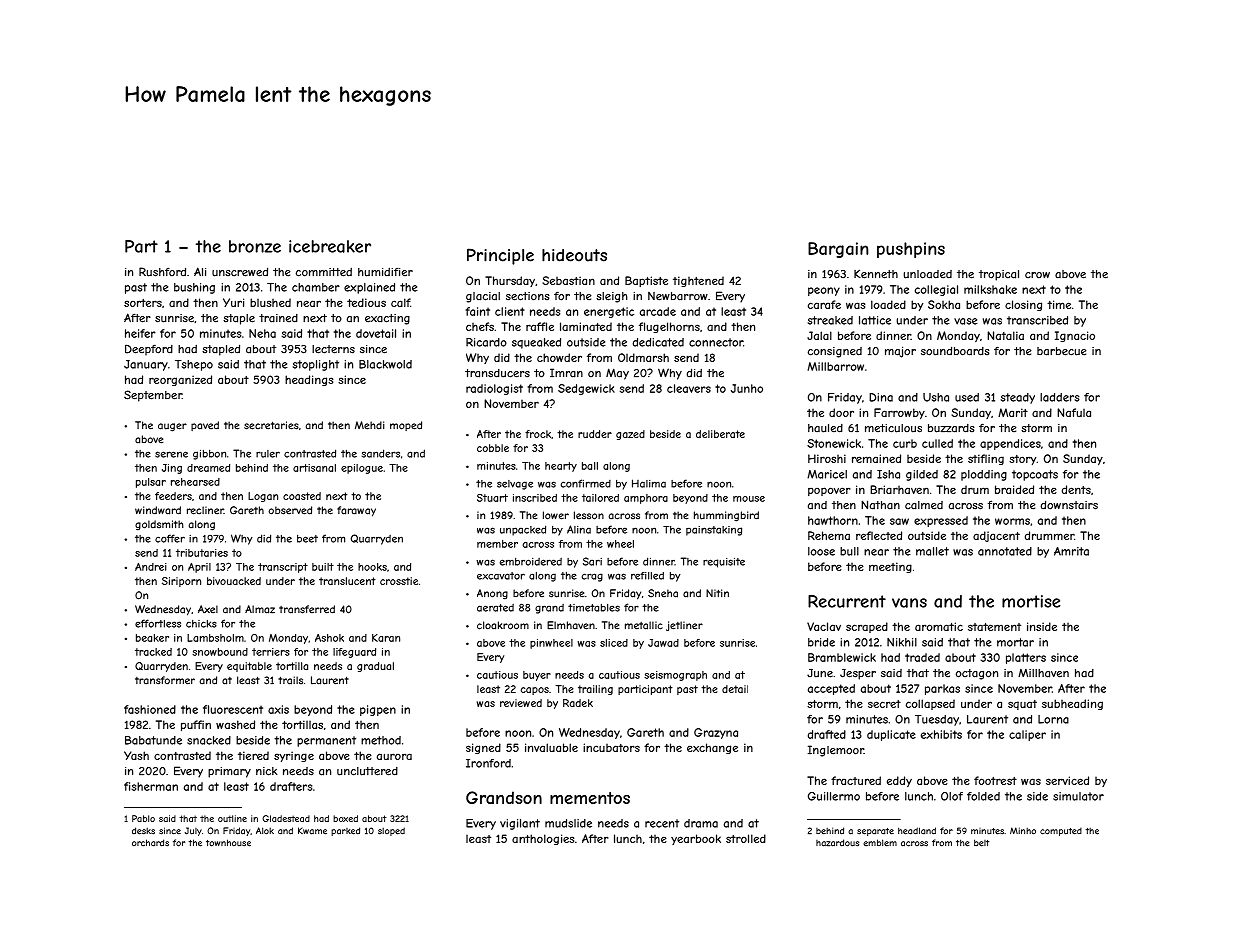 The height and width of the screenshot is (952, 1233). I want to click on effortless, so click(158, 623).
